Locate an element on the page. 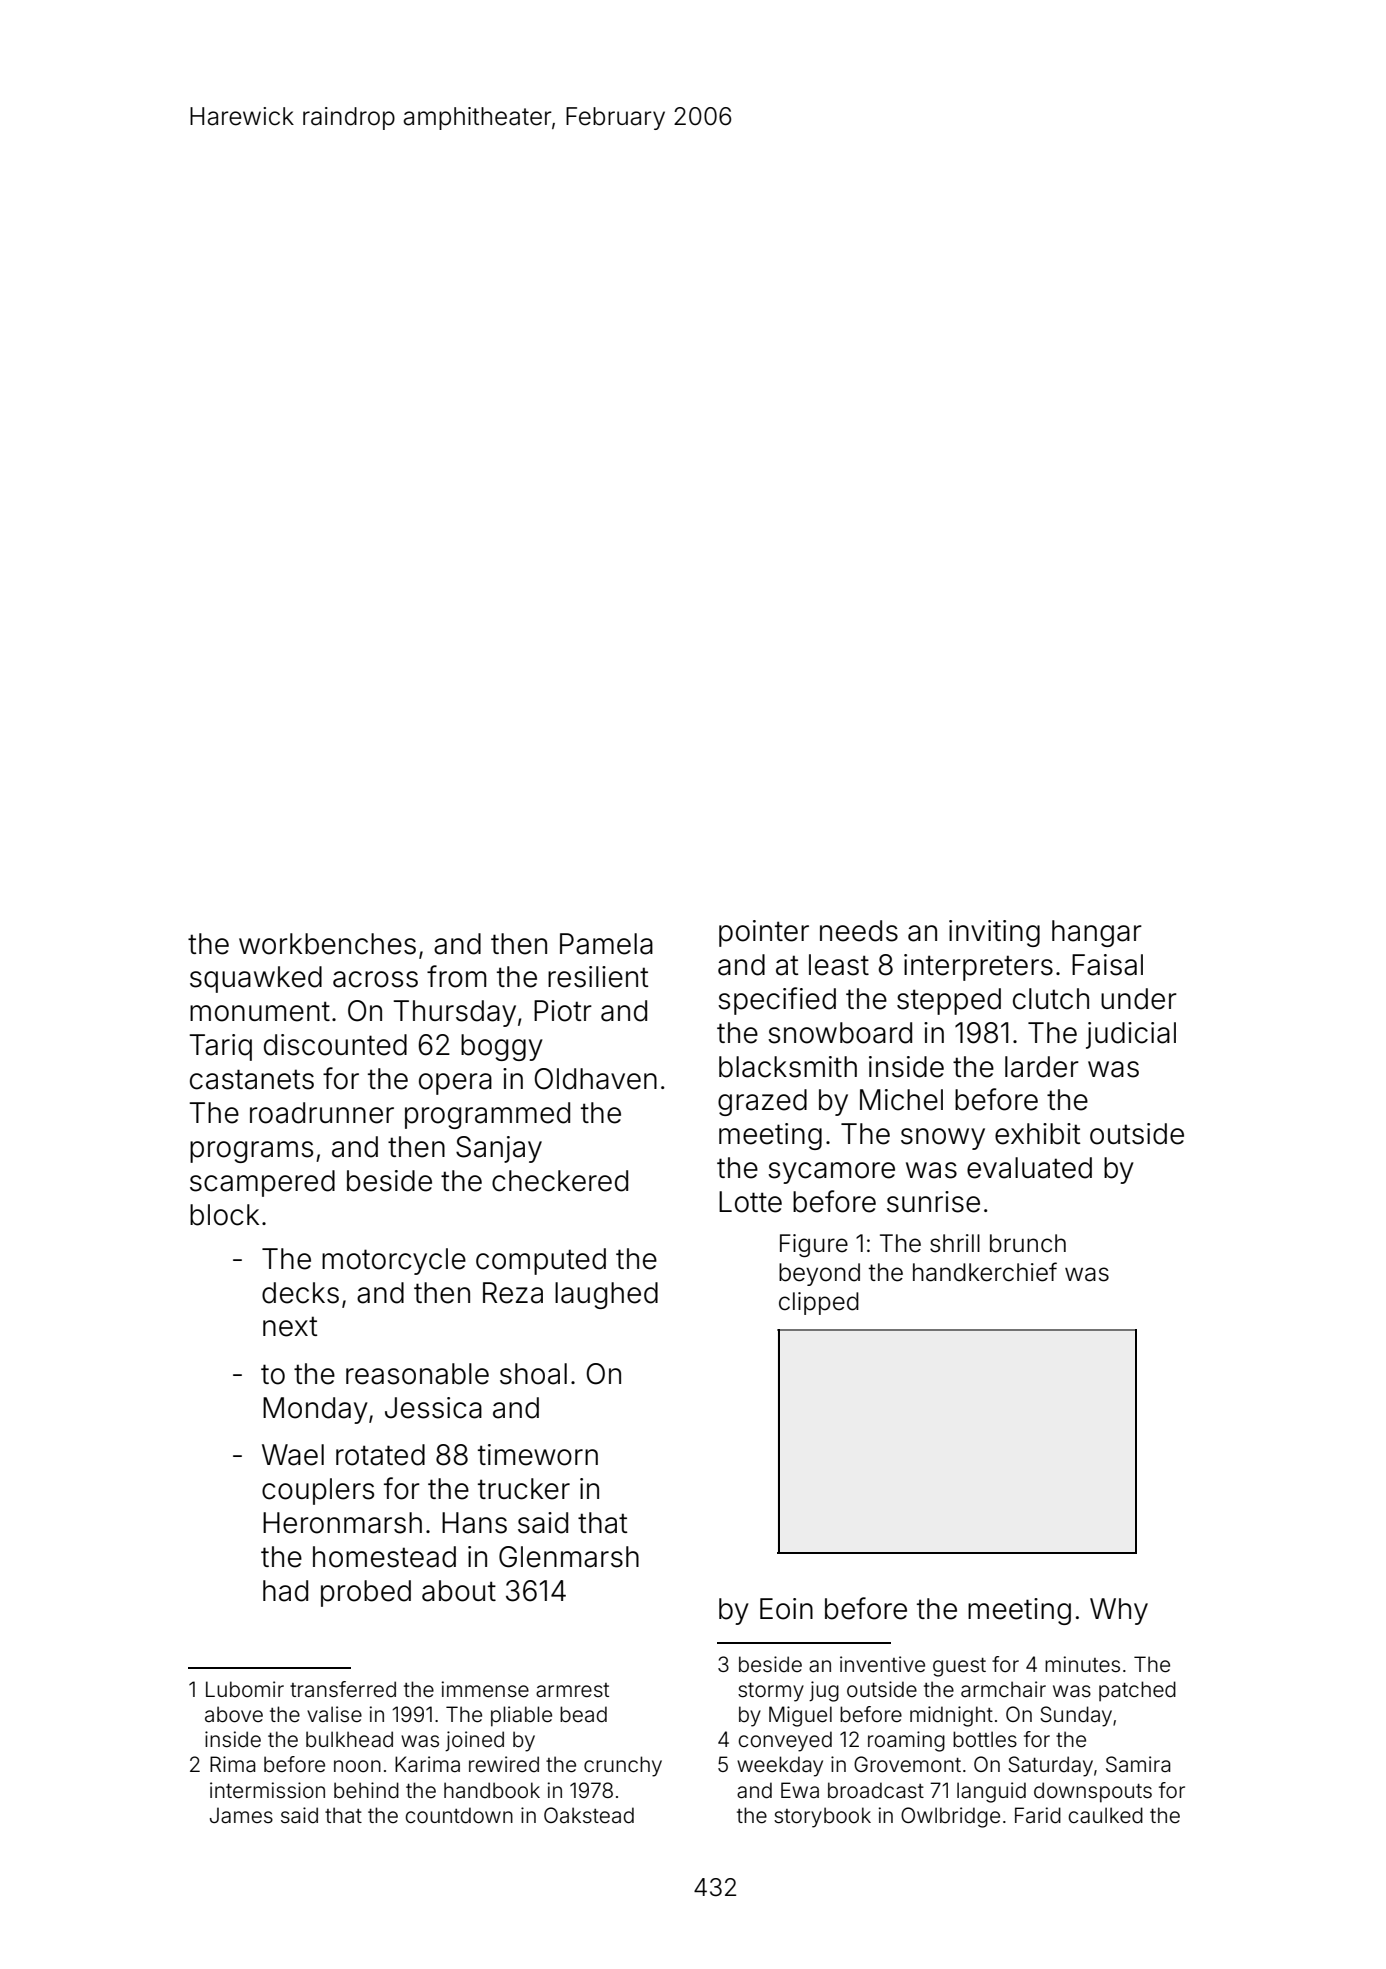 The height and width of the image is (1969, 1386). caulked is located at coordinates (1105, 1815).
